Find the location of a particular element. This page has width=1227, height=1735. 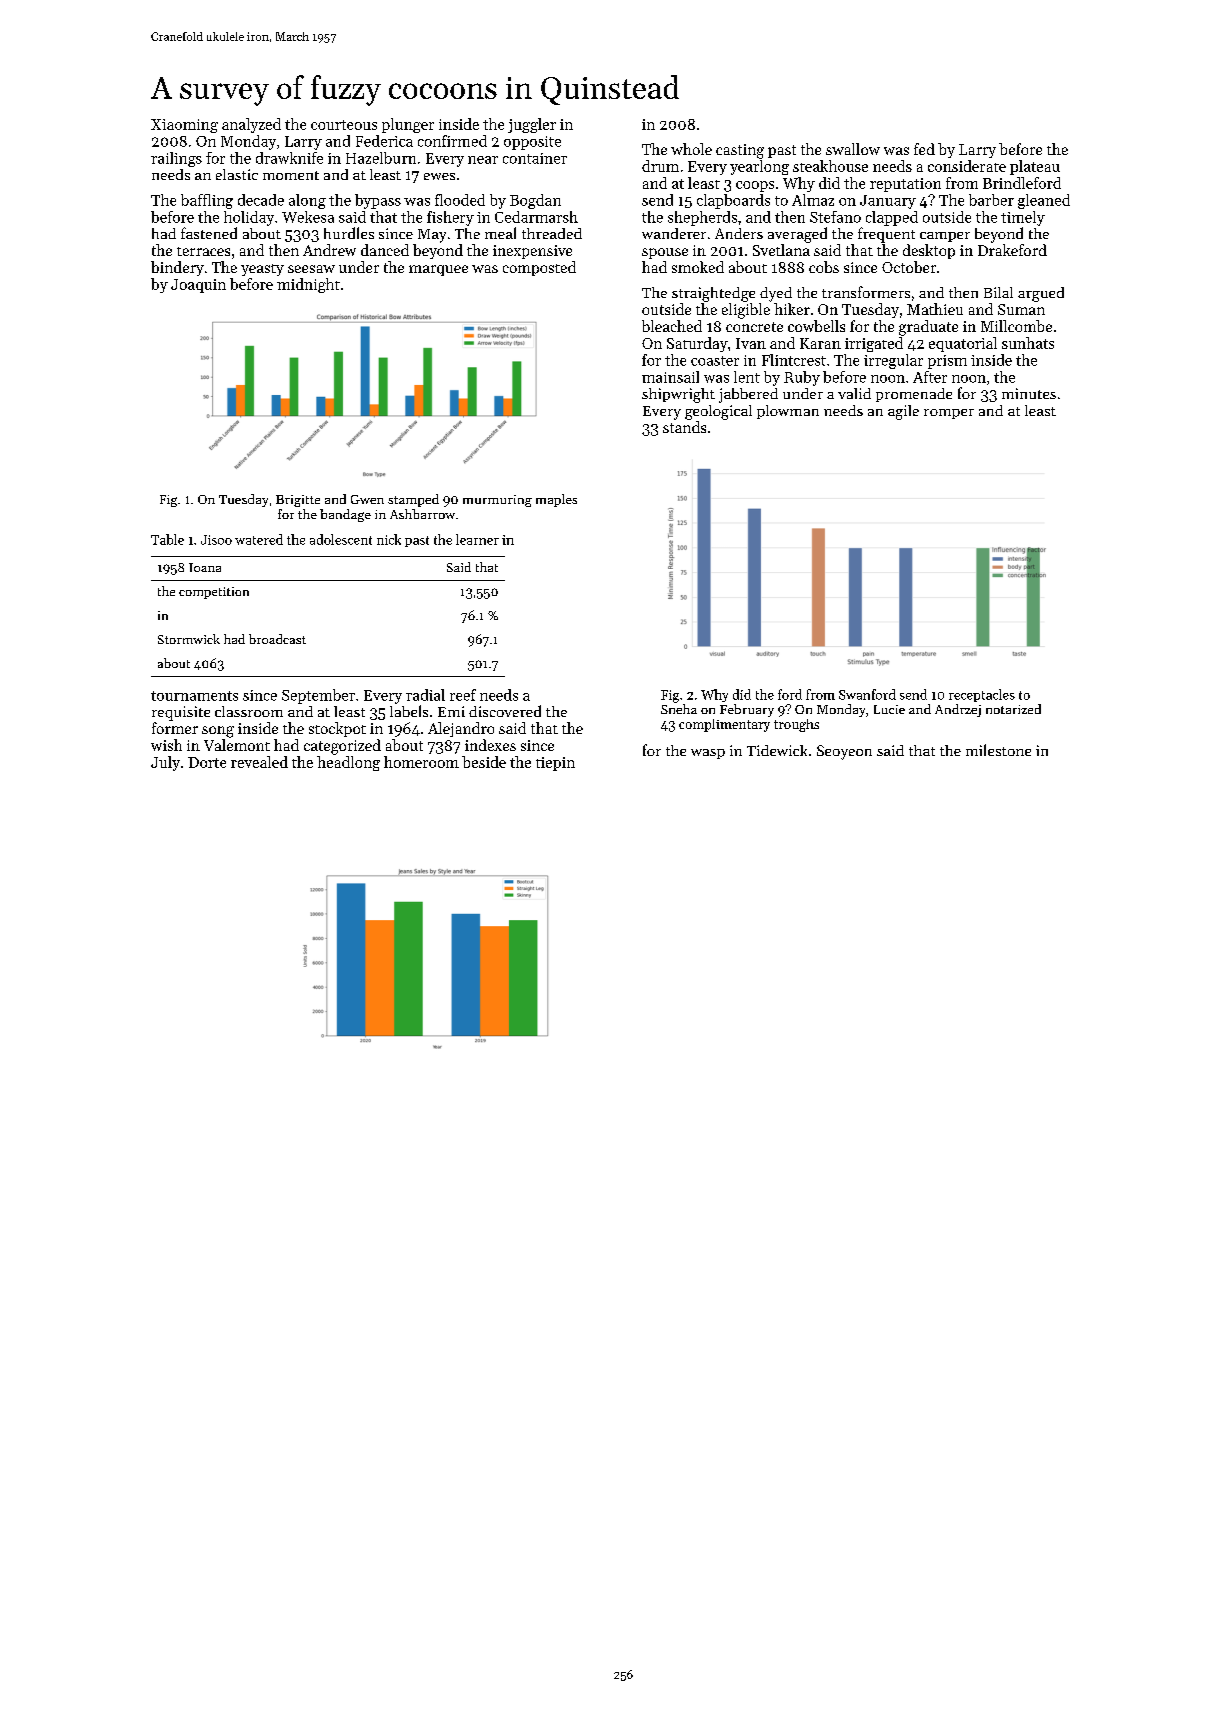

stockpot is located at coordinates (337, 729).
